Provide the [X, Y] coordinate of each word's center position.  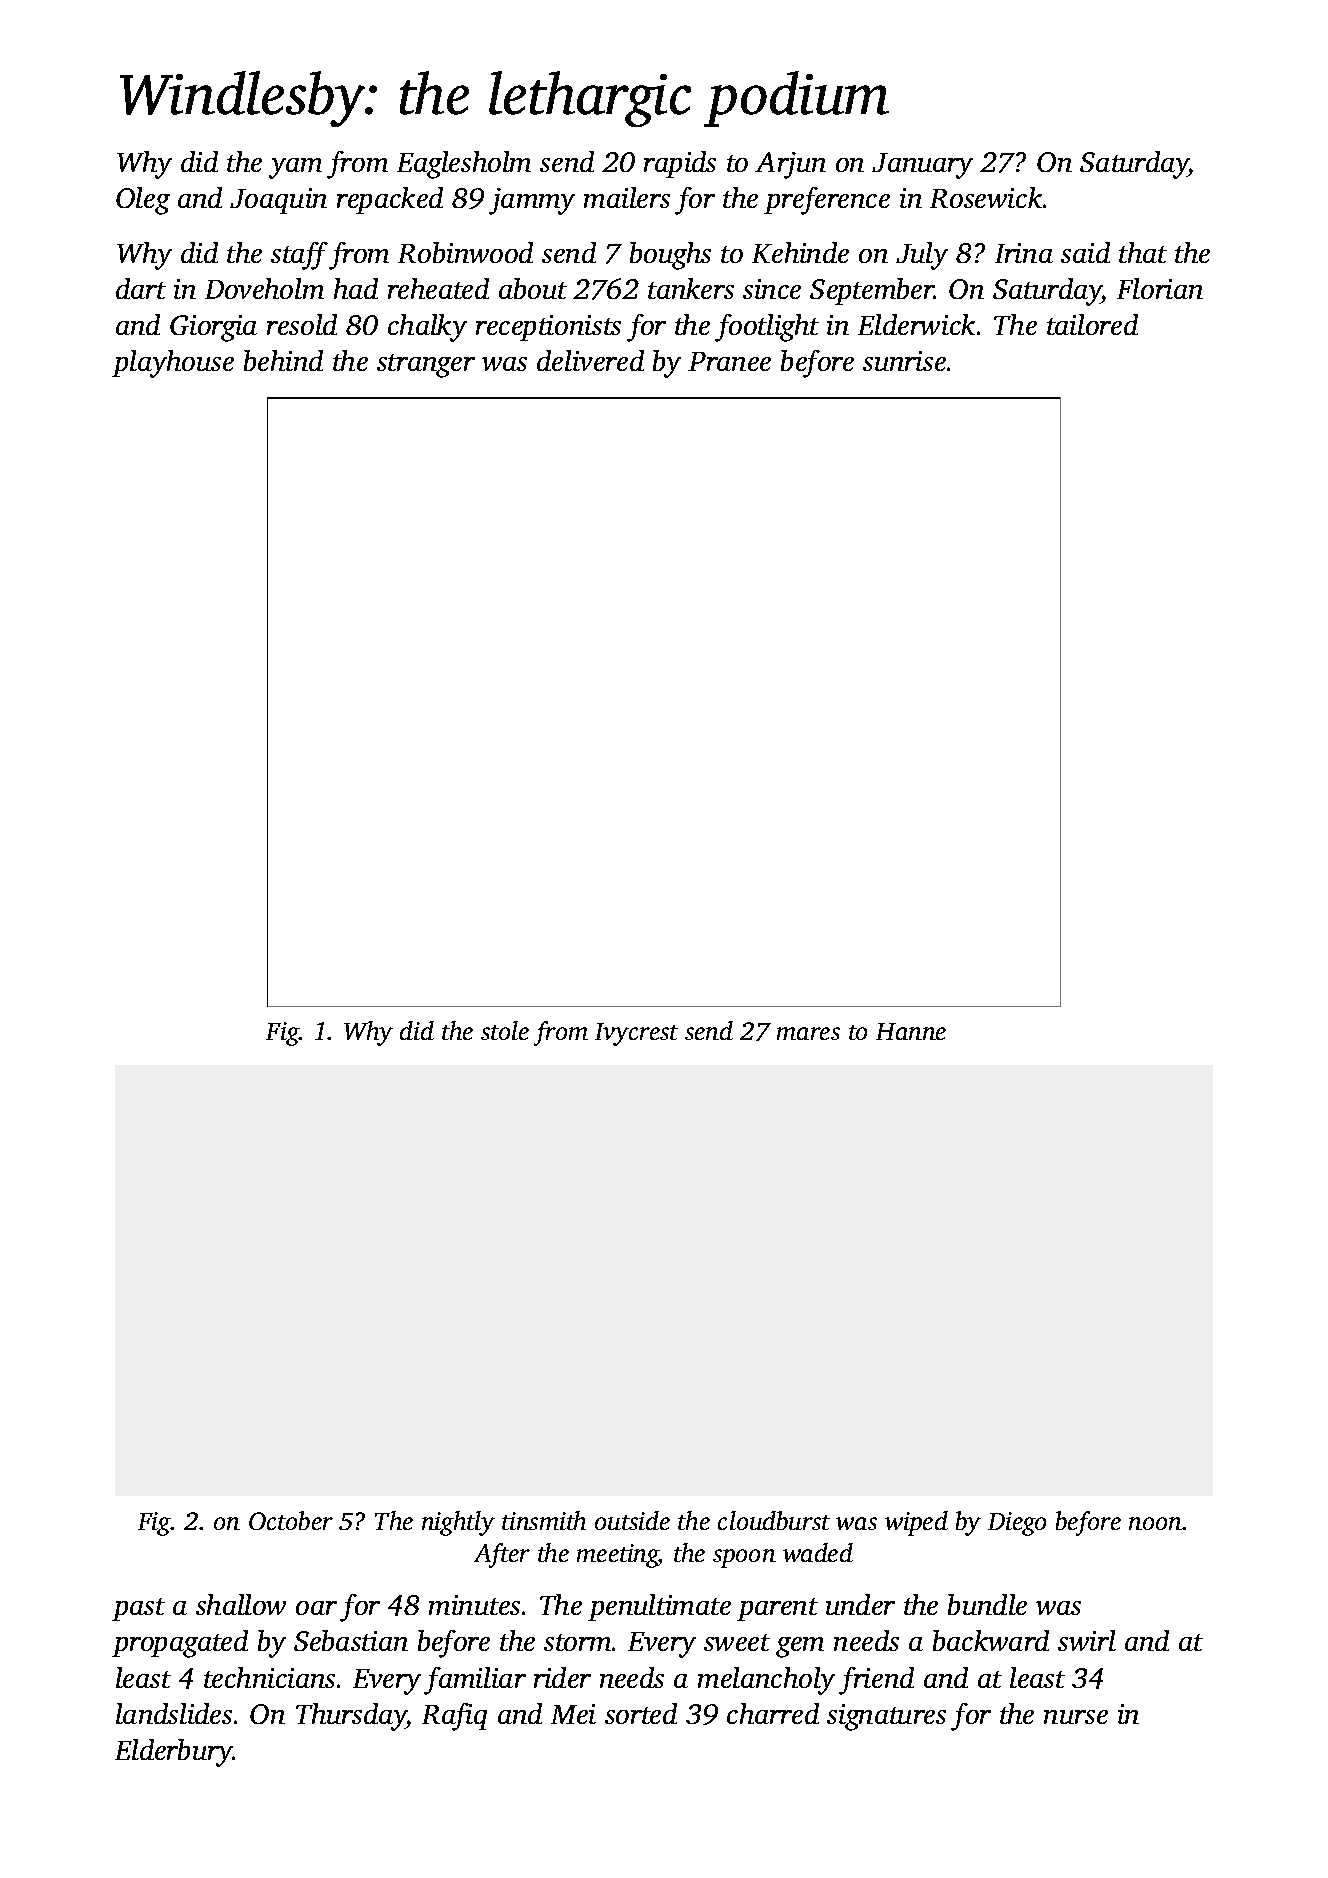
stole [505, 1030]
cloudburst [774, 1520]
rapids [680, 164]
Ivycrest [636, 1034]
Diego [1017, 1524]
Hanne [911, 1031]
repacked [390, 200]
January [922, 166]
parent [777, 1609]
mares [808, 1033]
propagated [180, 1644]
